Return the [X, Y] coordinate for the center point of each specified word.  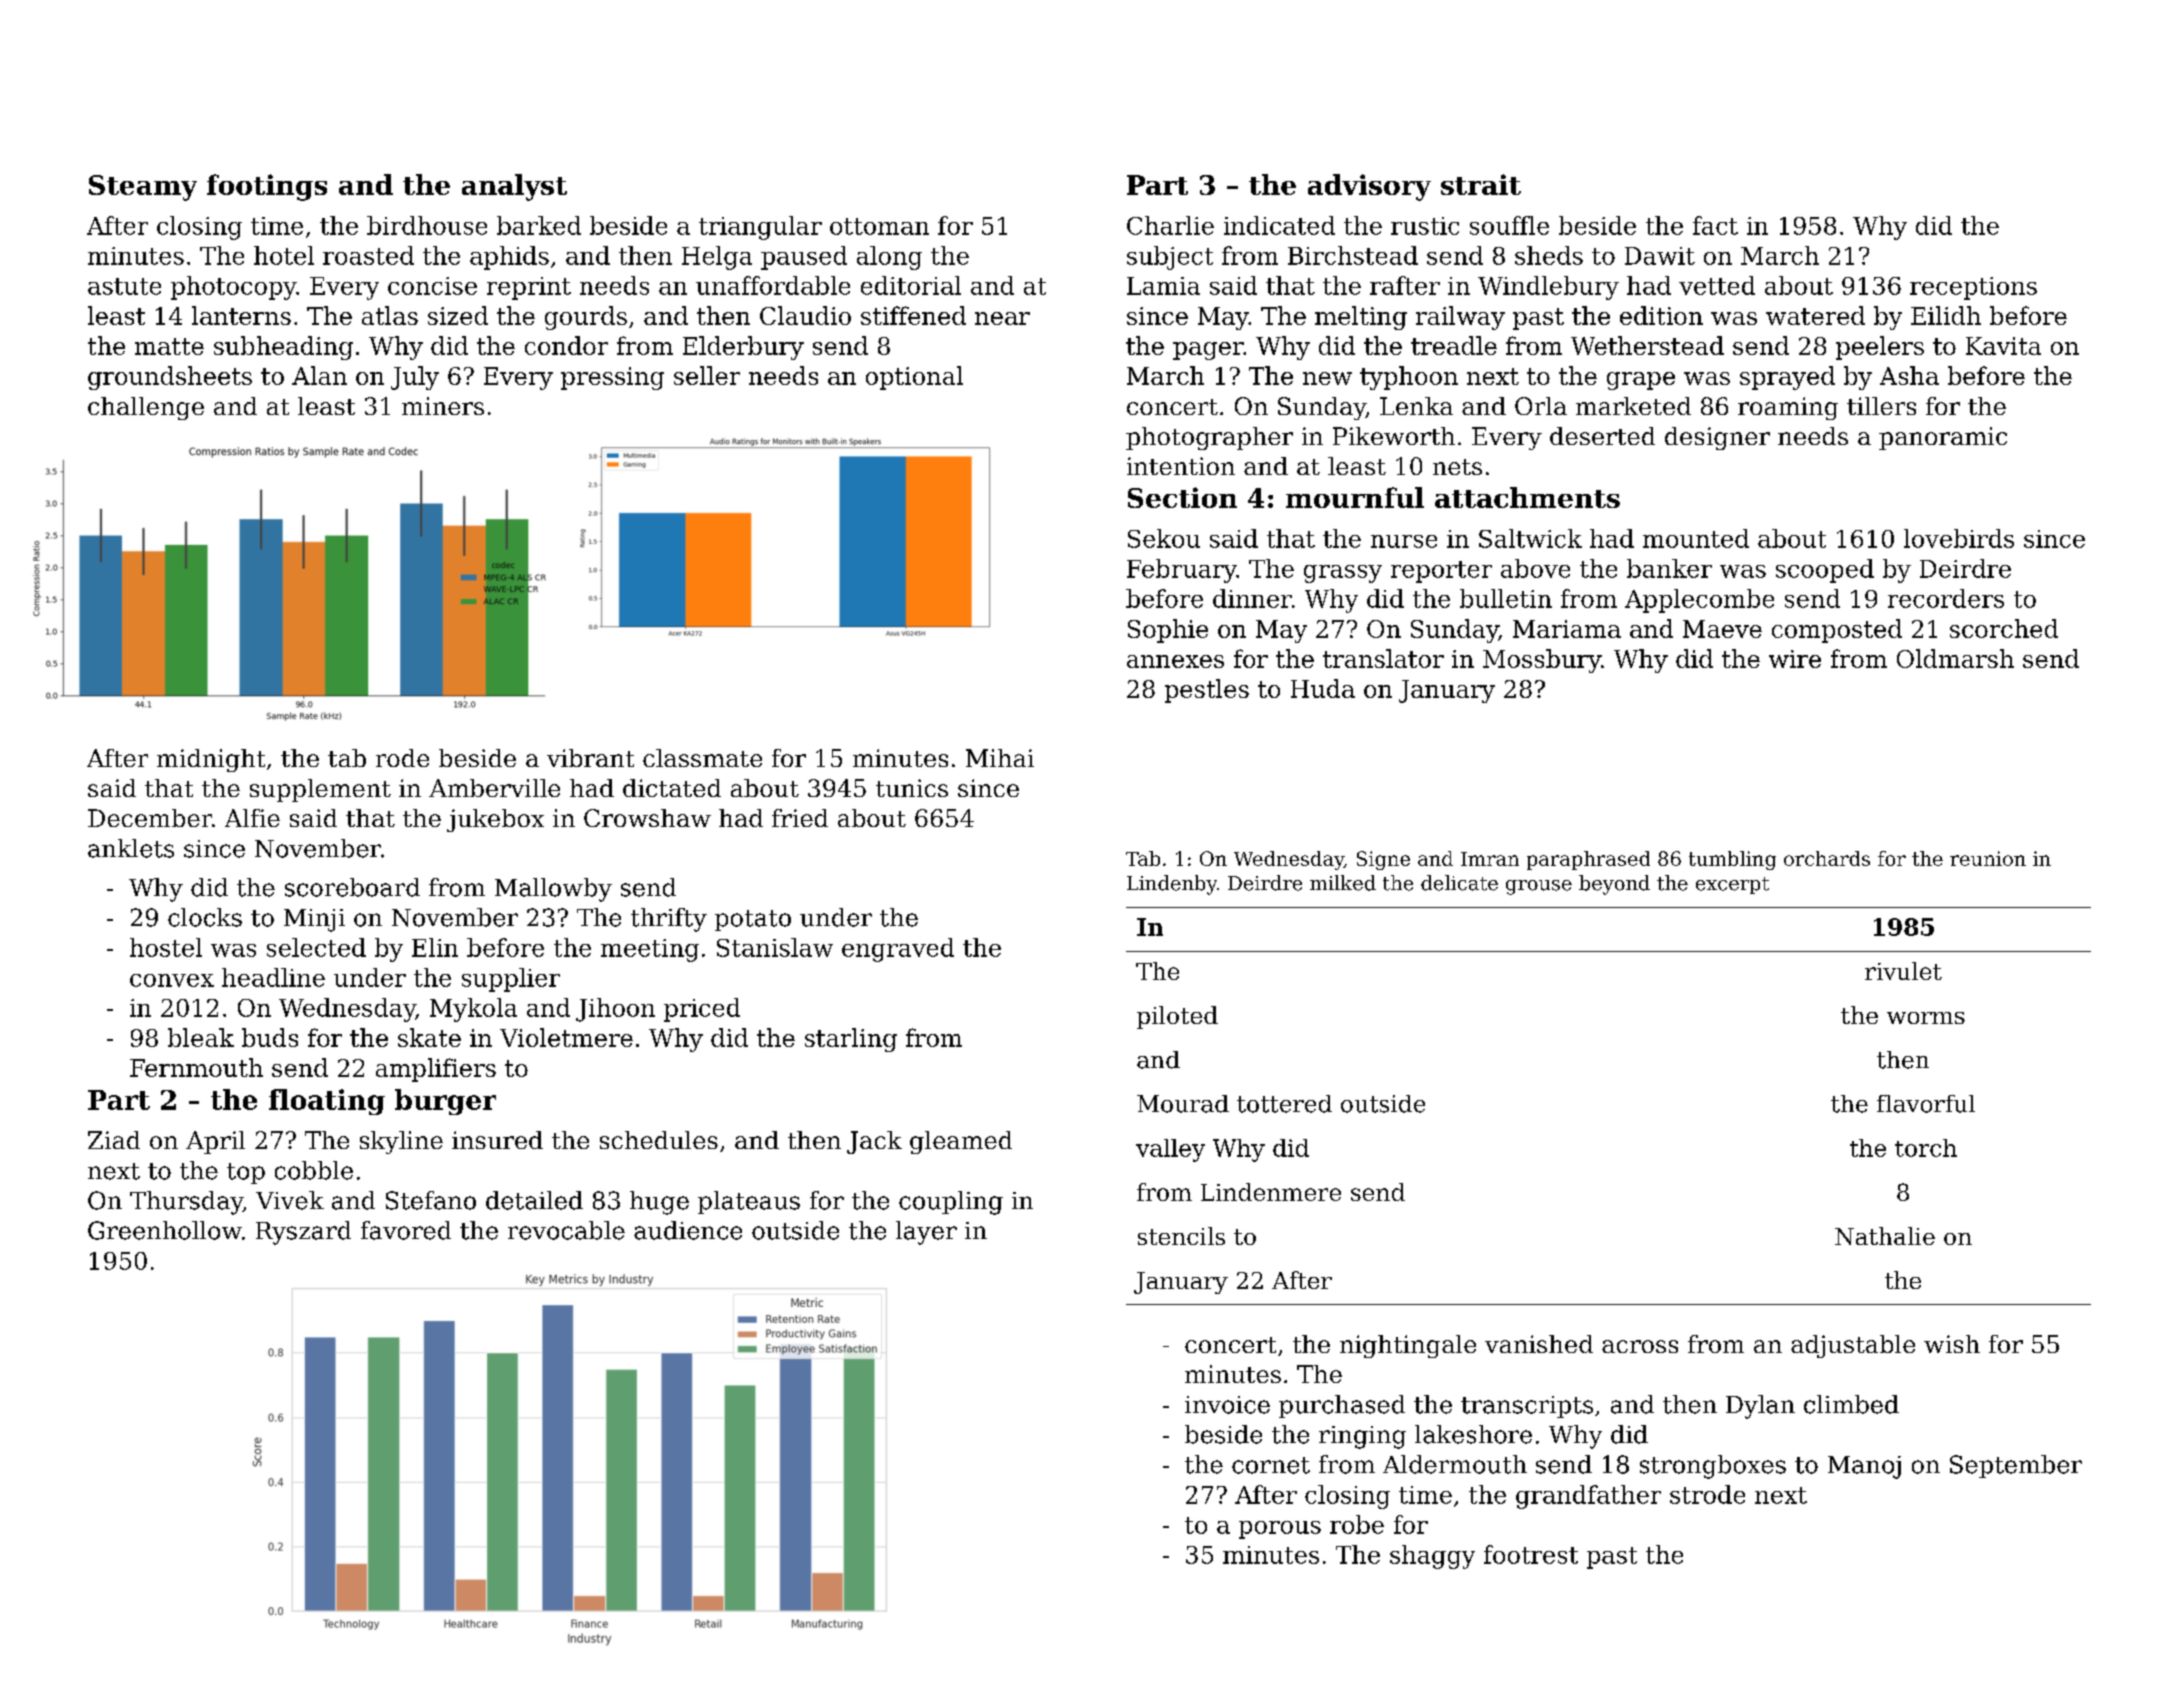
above [1535, 568]
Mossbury [1542, 661]
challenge [146, 408]
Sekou [1164, 538]
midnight [211, 760]
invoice [1227, 1405]
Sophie [1168, 631]
